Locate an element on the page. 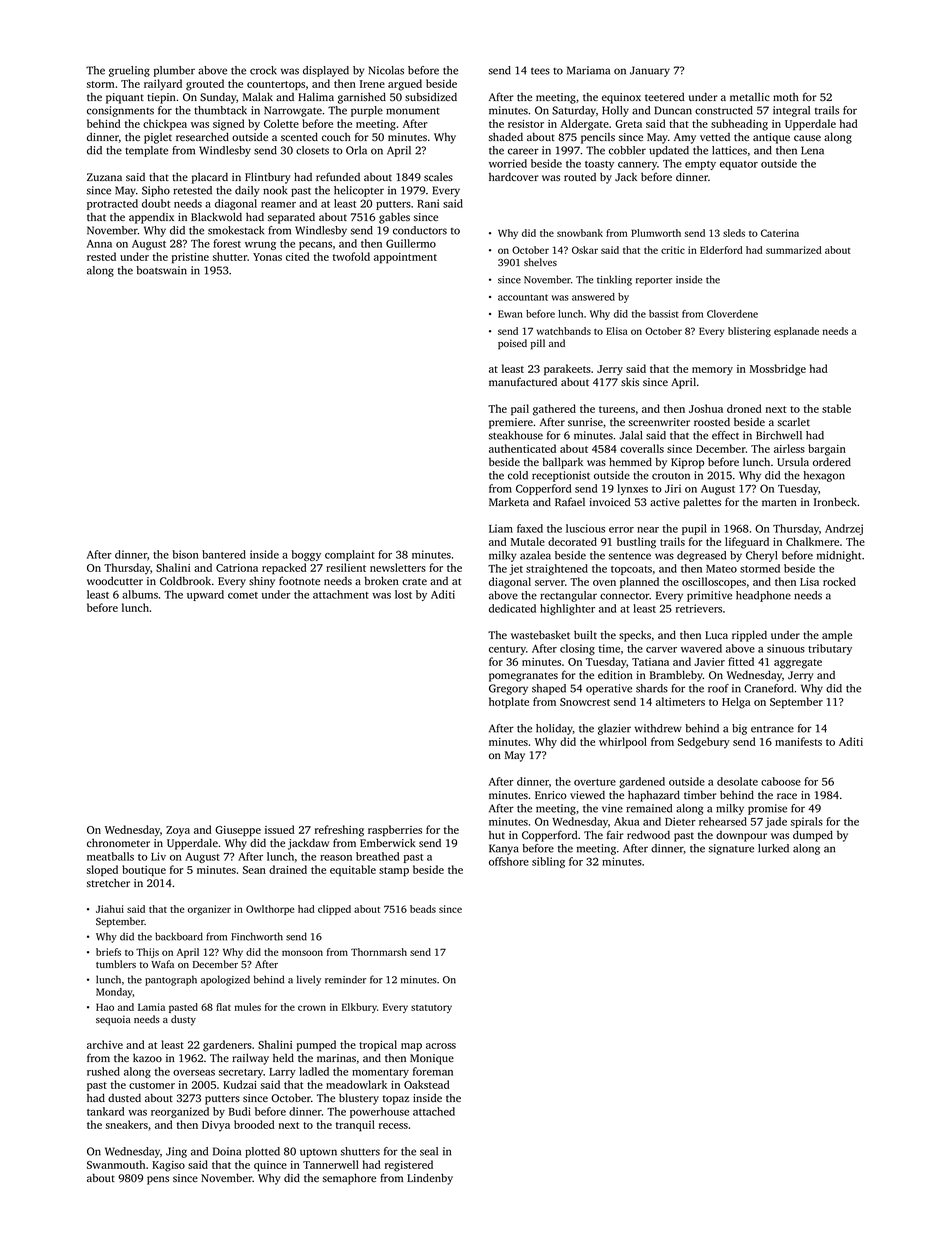 The image size is (952, 1233). sibling is located at coordinates (548, 862).
